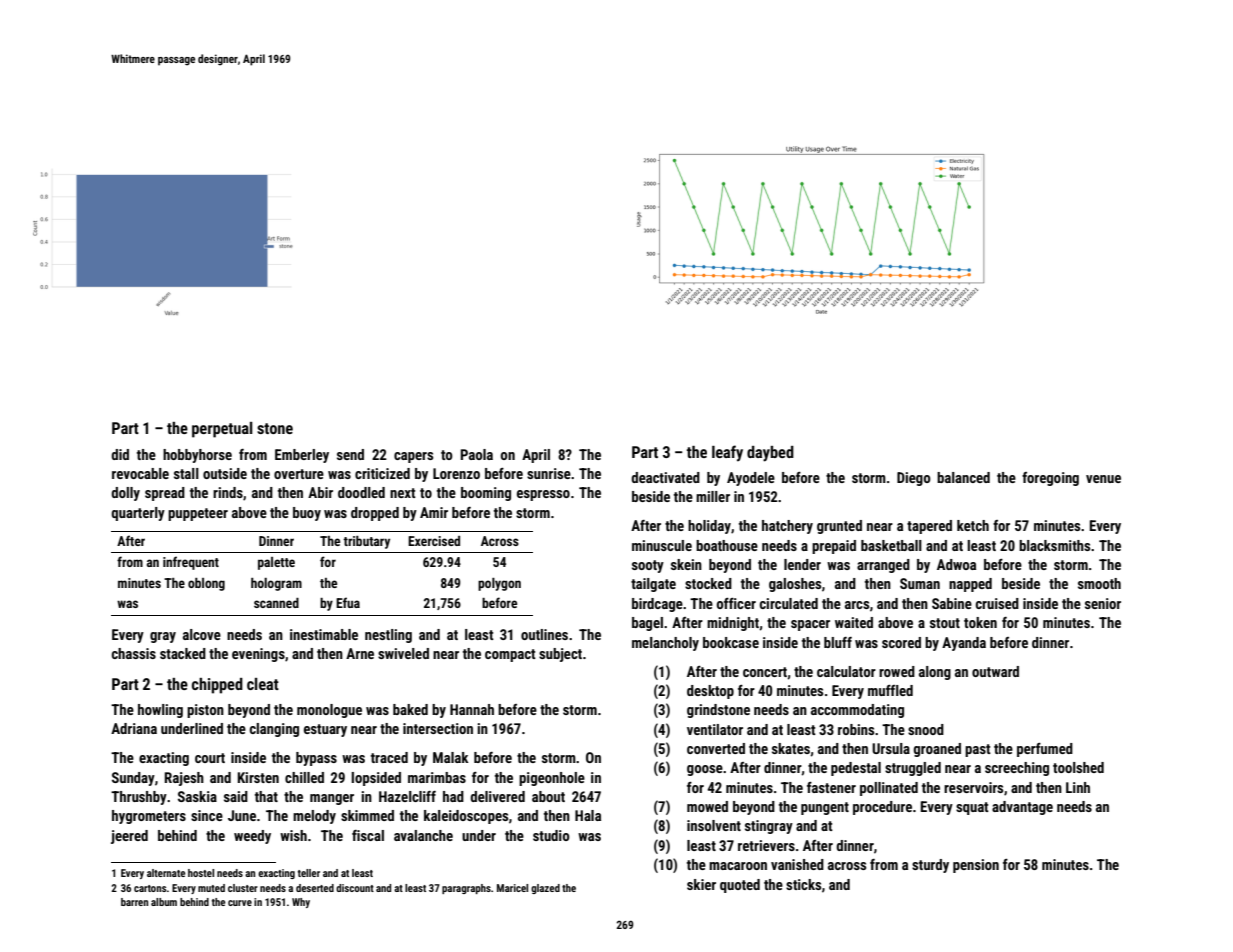  I want to click on bagel, so click(647, 624).
